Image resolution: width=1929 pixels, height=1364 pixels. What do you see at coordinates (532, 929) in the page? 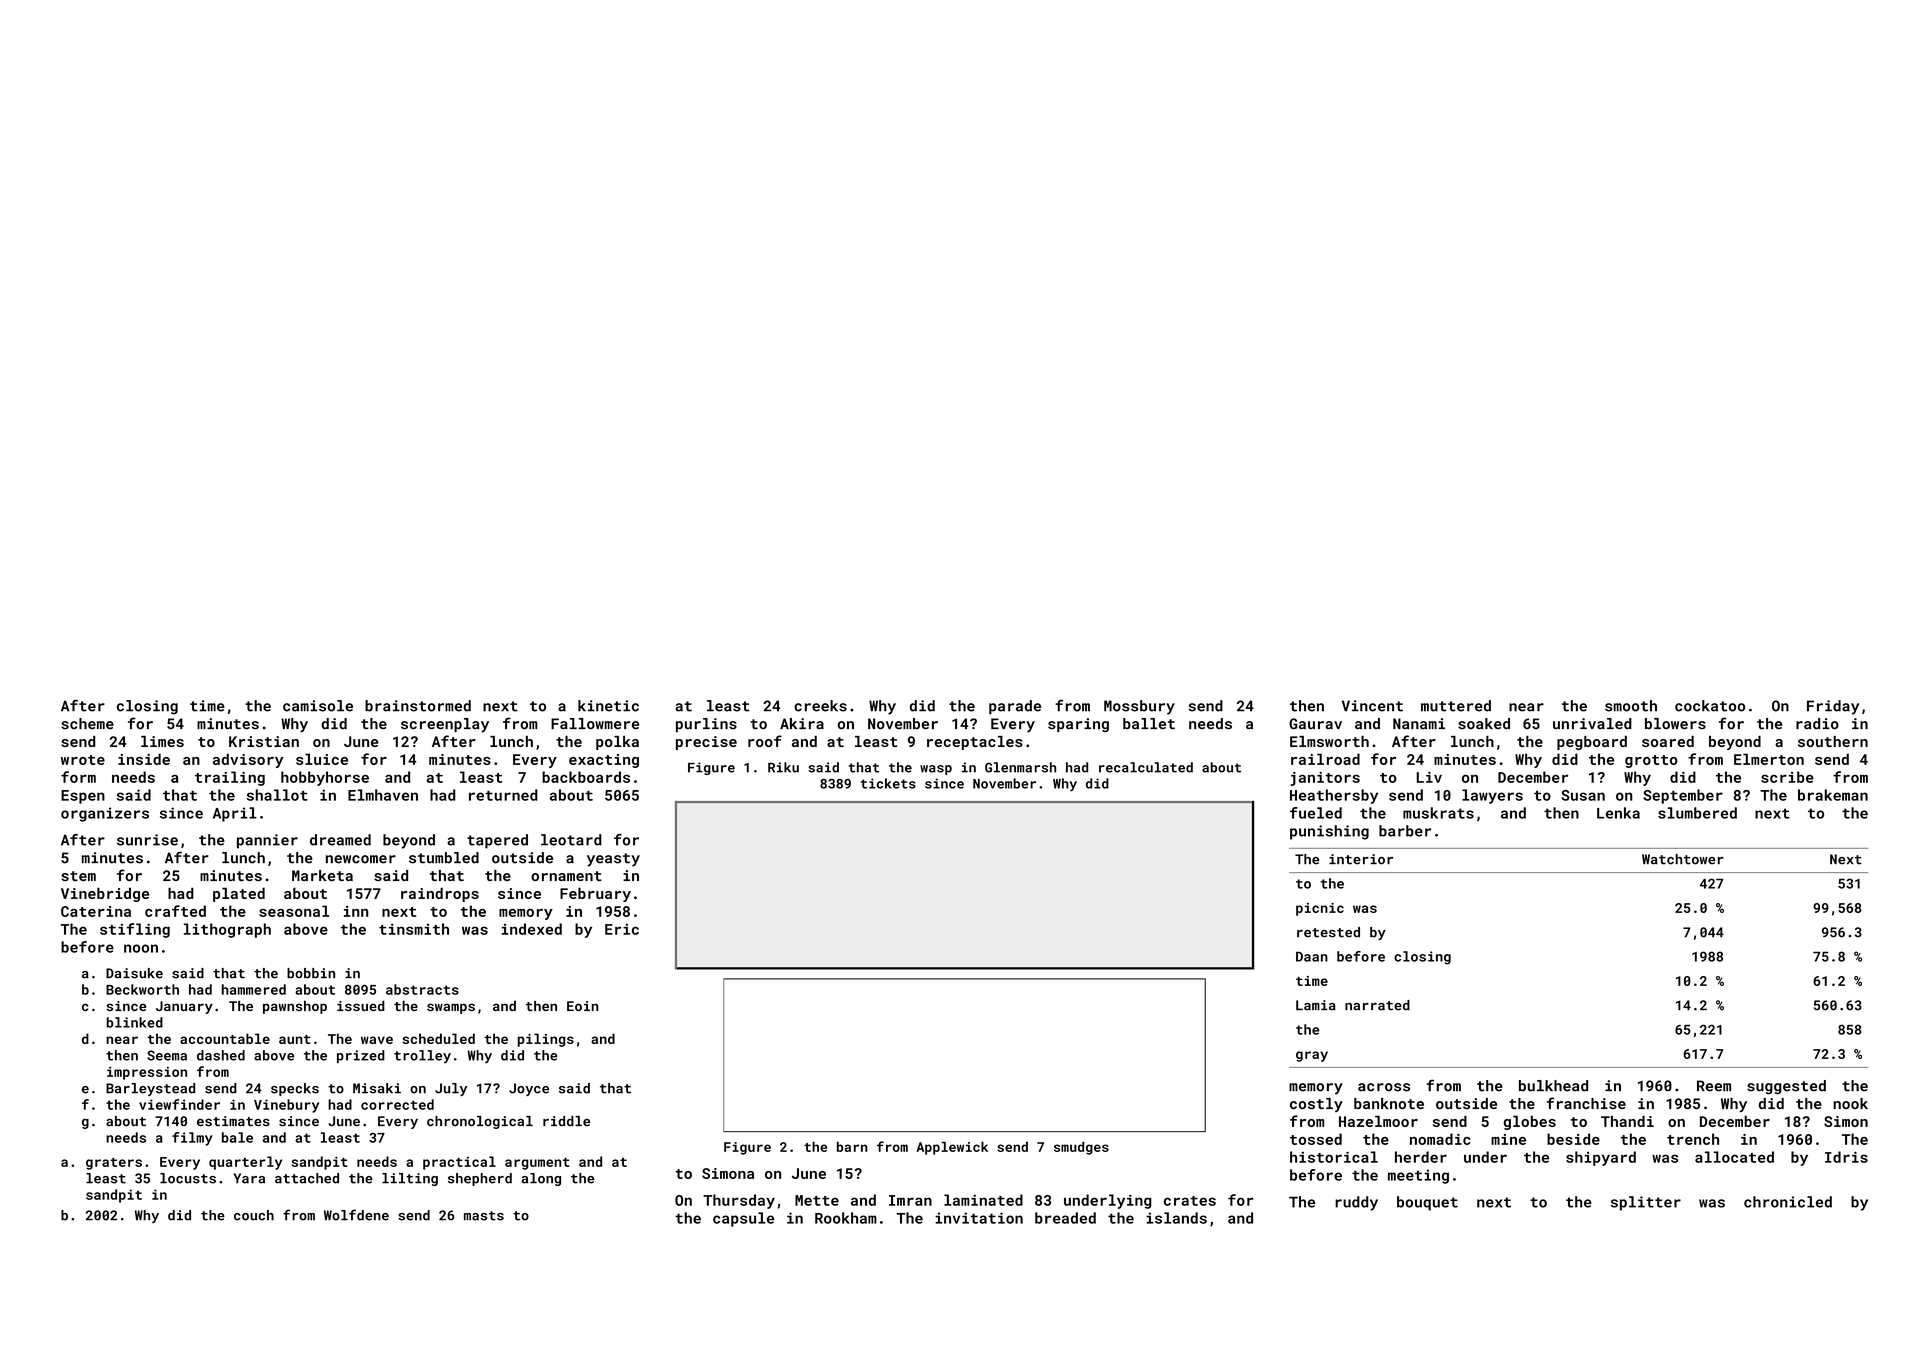
I see `indexed` at bounding box center [532, 929].
